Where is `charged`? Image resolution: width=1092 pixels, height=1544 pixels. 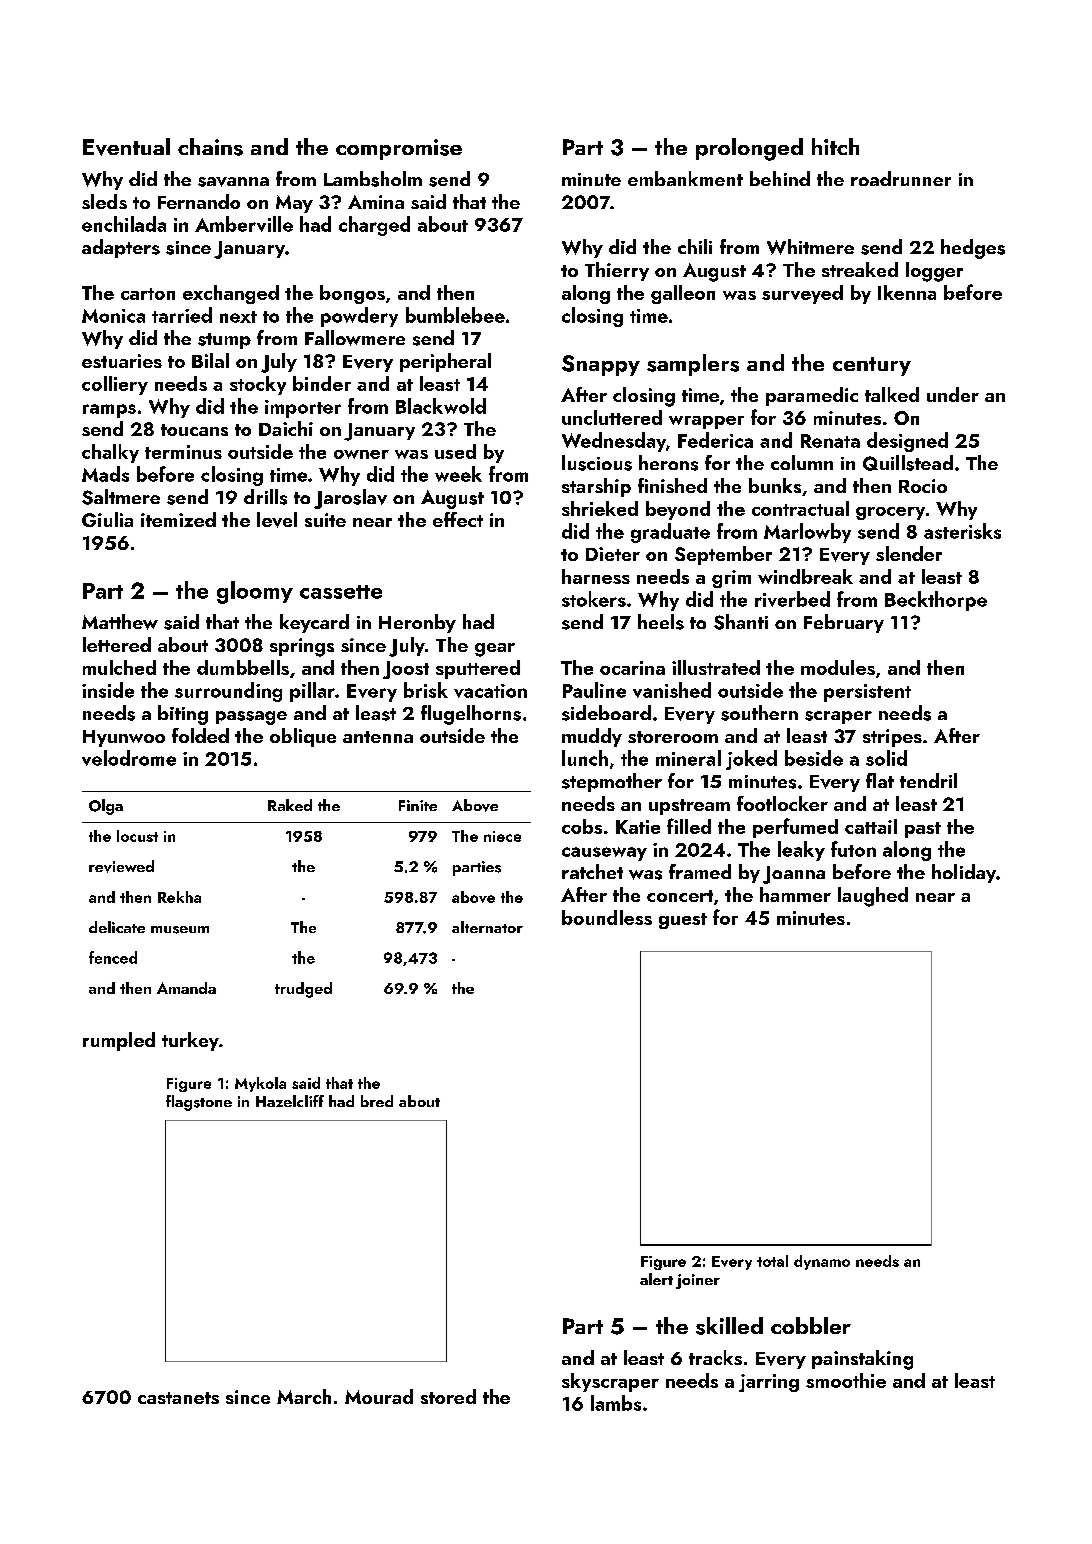 charged is located at coordinates (374, 226).
